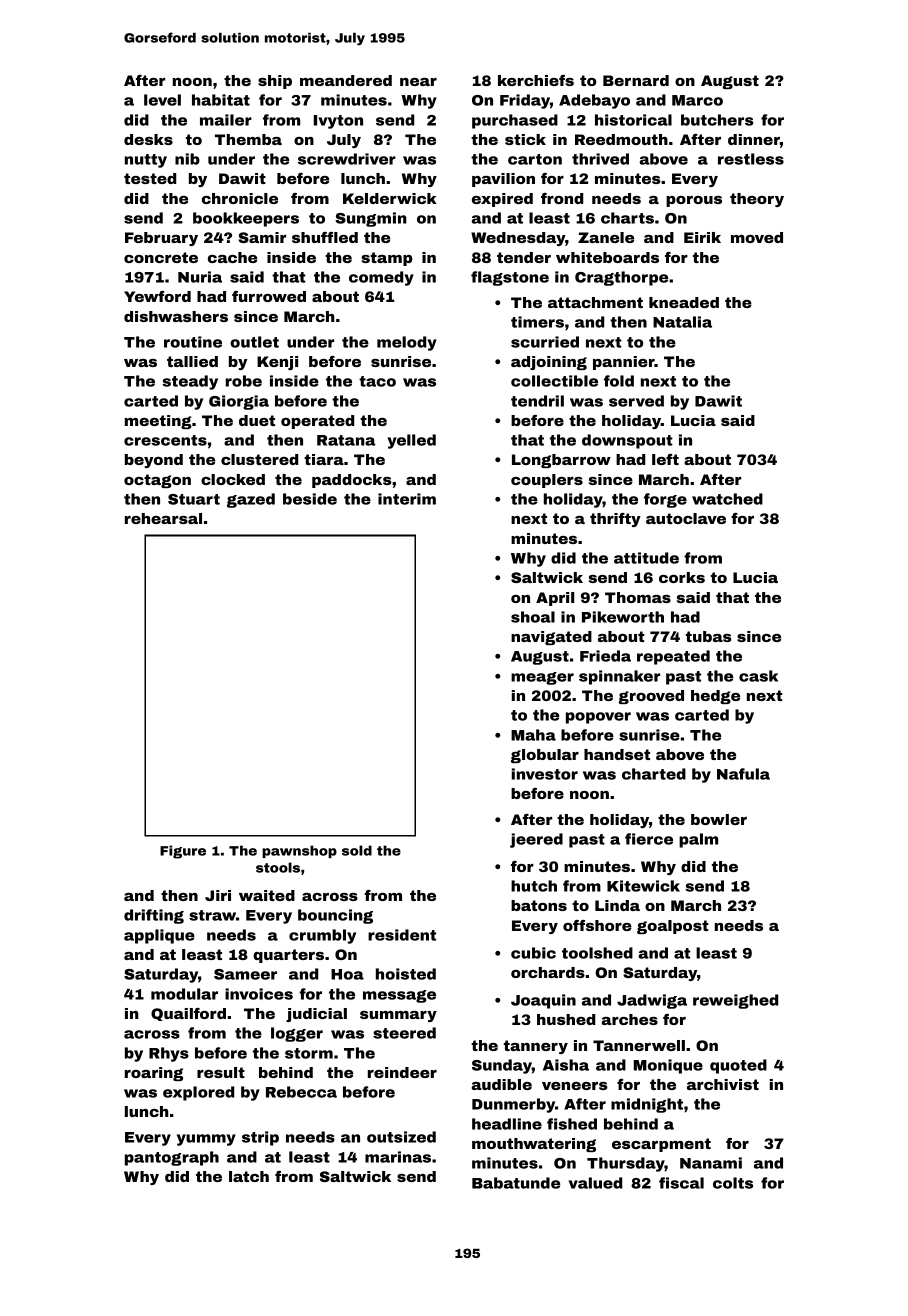  Describe the element at coordinates (533, 953) in the screenshot. I see `cubic` at that location.
